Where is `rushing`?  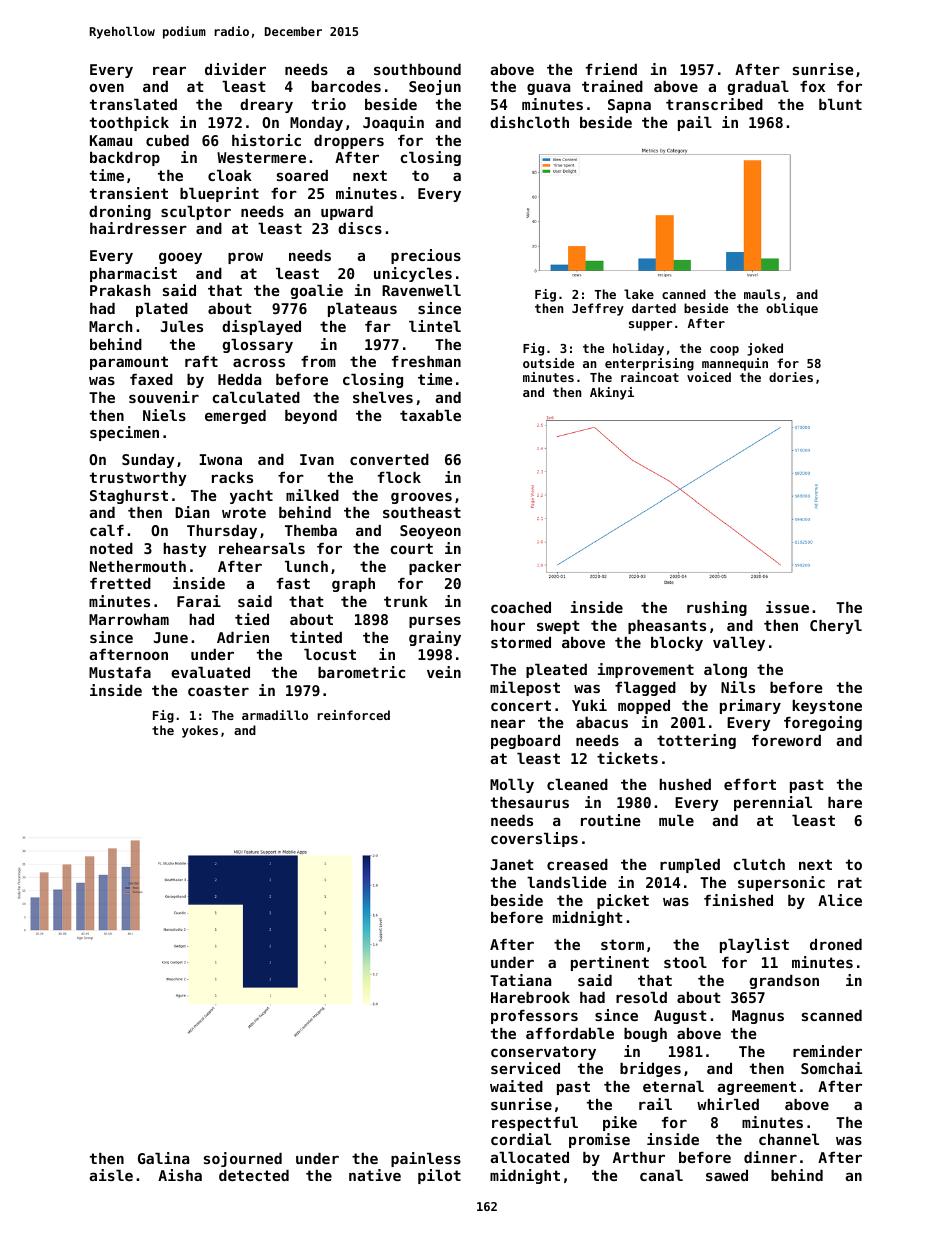
rushing is located at coordinates (717, 608).
